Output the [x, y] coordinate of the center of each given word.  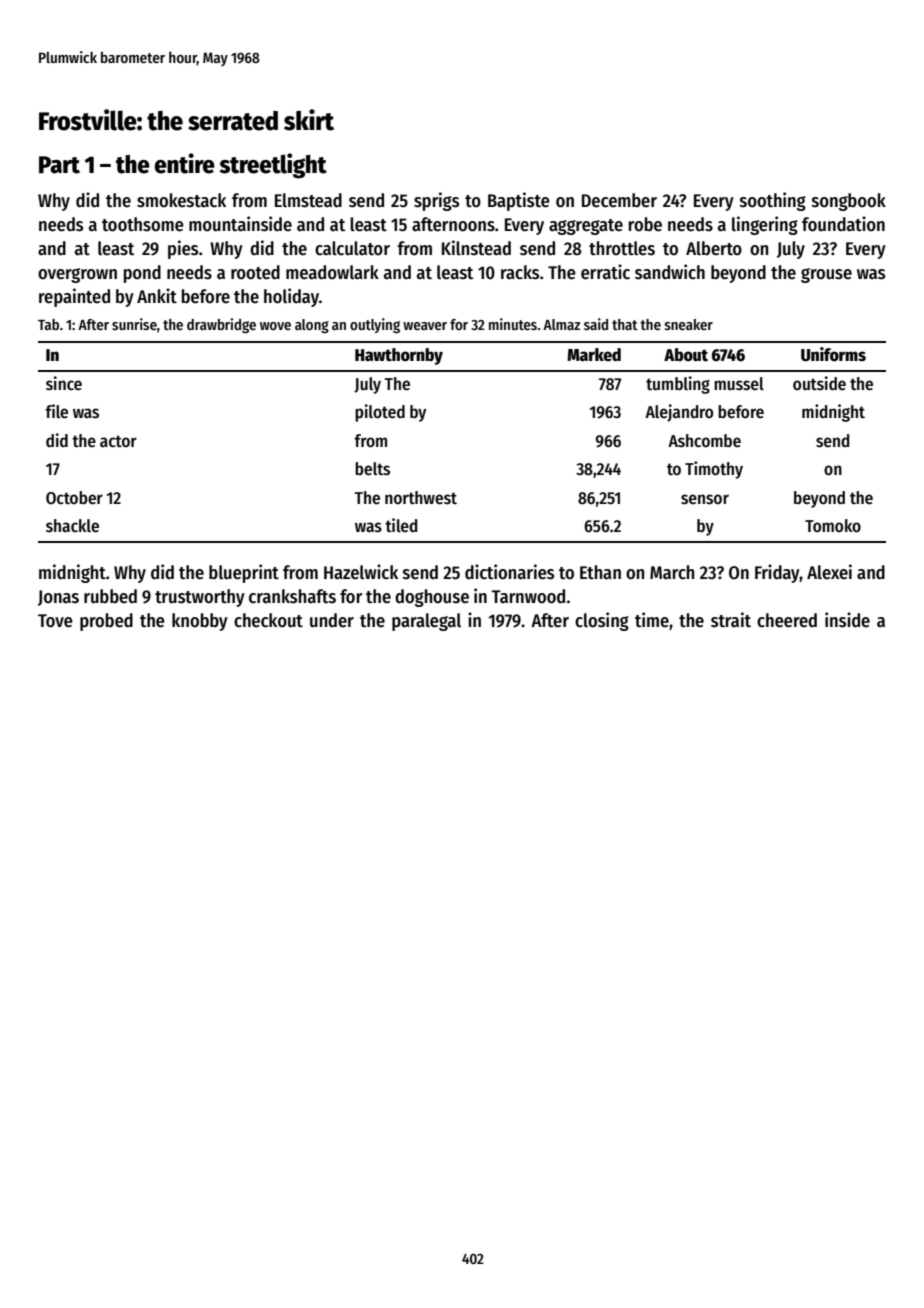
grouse [826, 275]
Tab [48, 324]
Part [59, 165]
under [332, 620]
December [619, 200]
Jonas [58, 598]
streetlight [273, 166]
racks [520, 272]
